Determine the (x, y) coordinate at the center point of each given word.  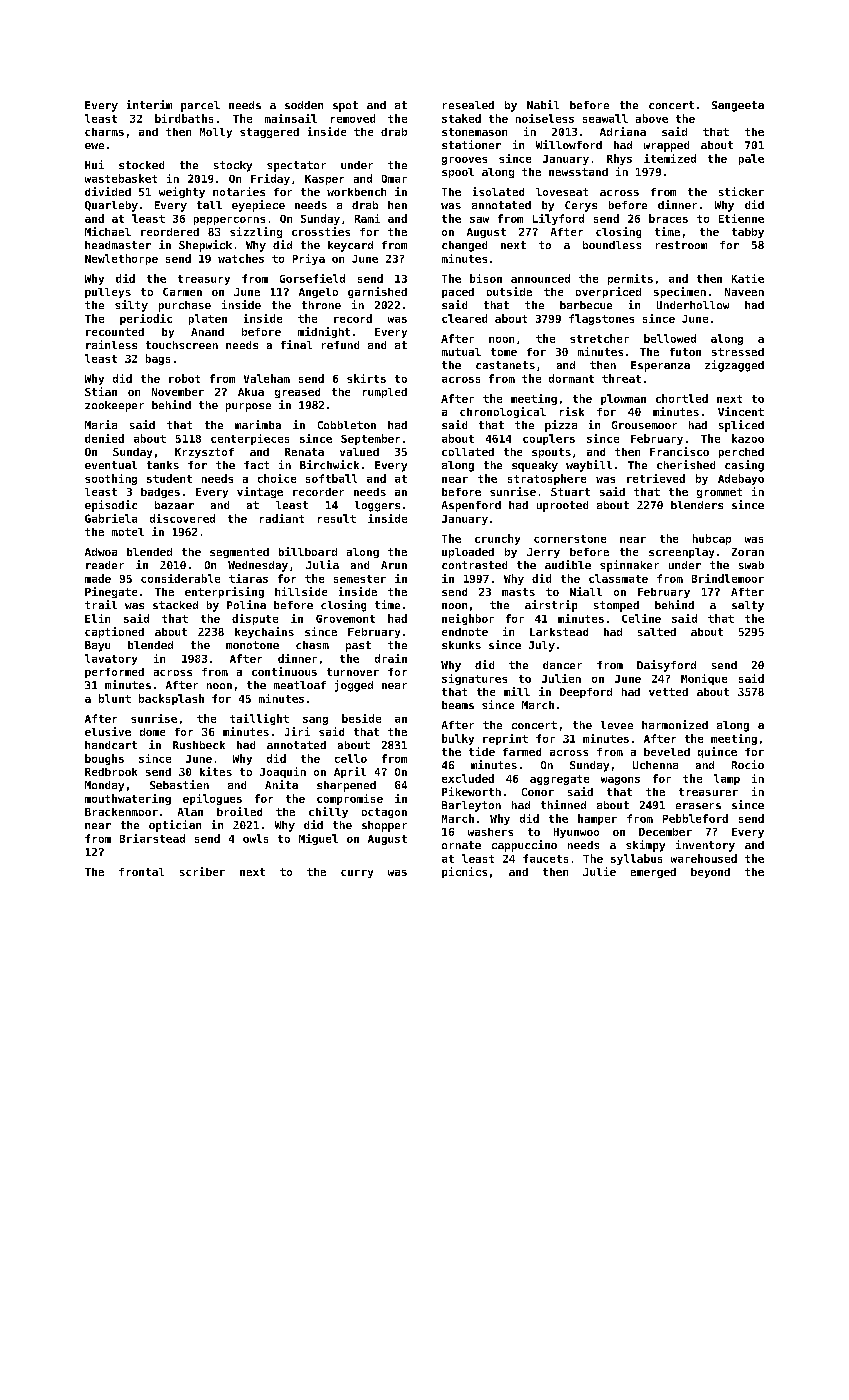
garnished (377, 292)
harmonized (675, 724)
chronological (503, 412)
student (169, 478)
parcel (200, 106)
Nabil (543, 104)
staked (461, 118)
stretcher (599, 338)
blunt (115, 698)
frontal (141, 872)
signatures (474, 679)
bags (158, 359)
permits (630, 279)
